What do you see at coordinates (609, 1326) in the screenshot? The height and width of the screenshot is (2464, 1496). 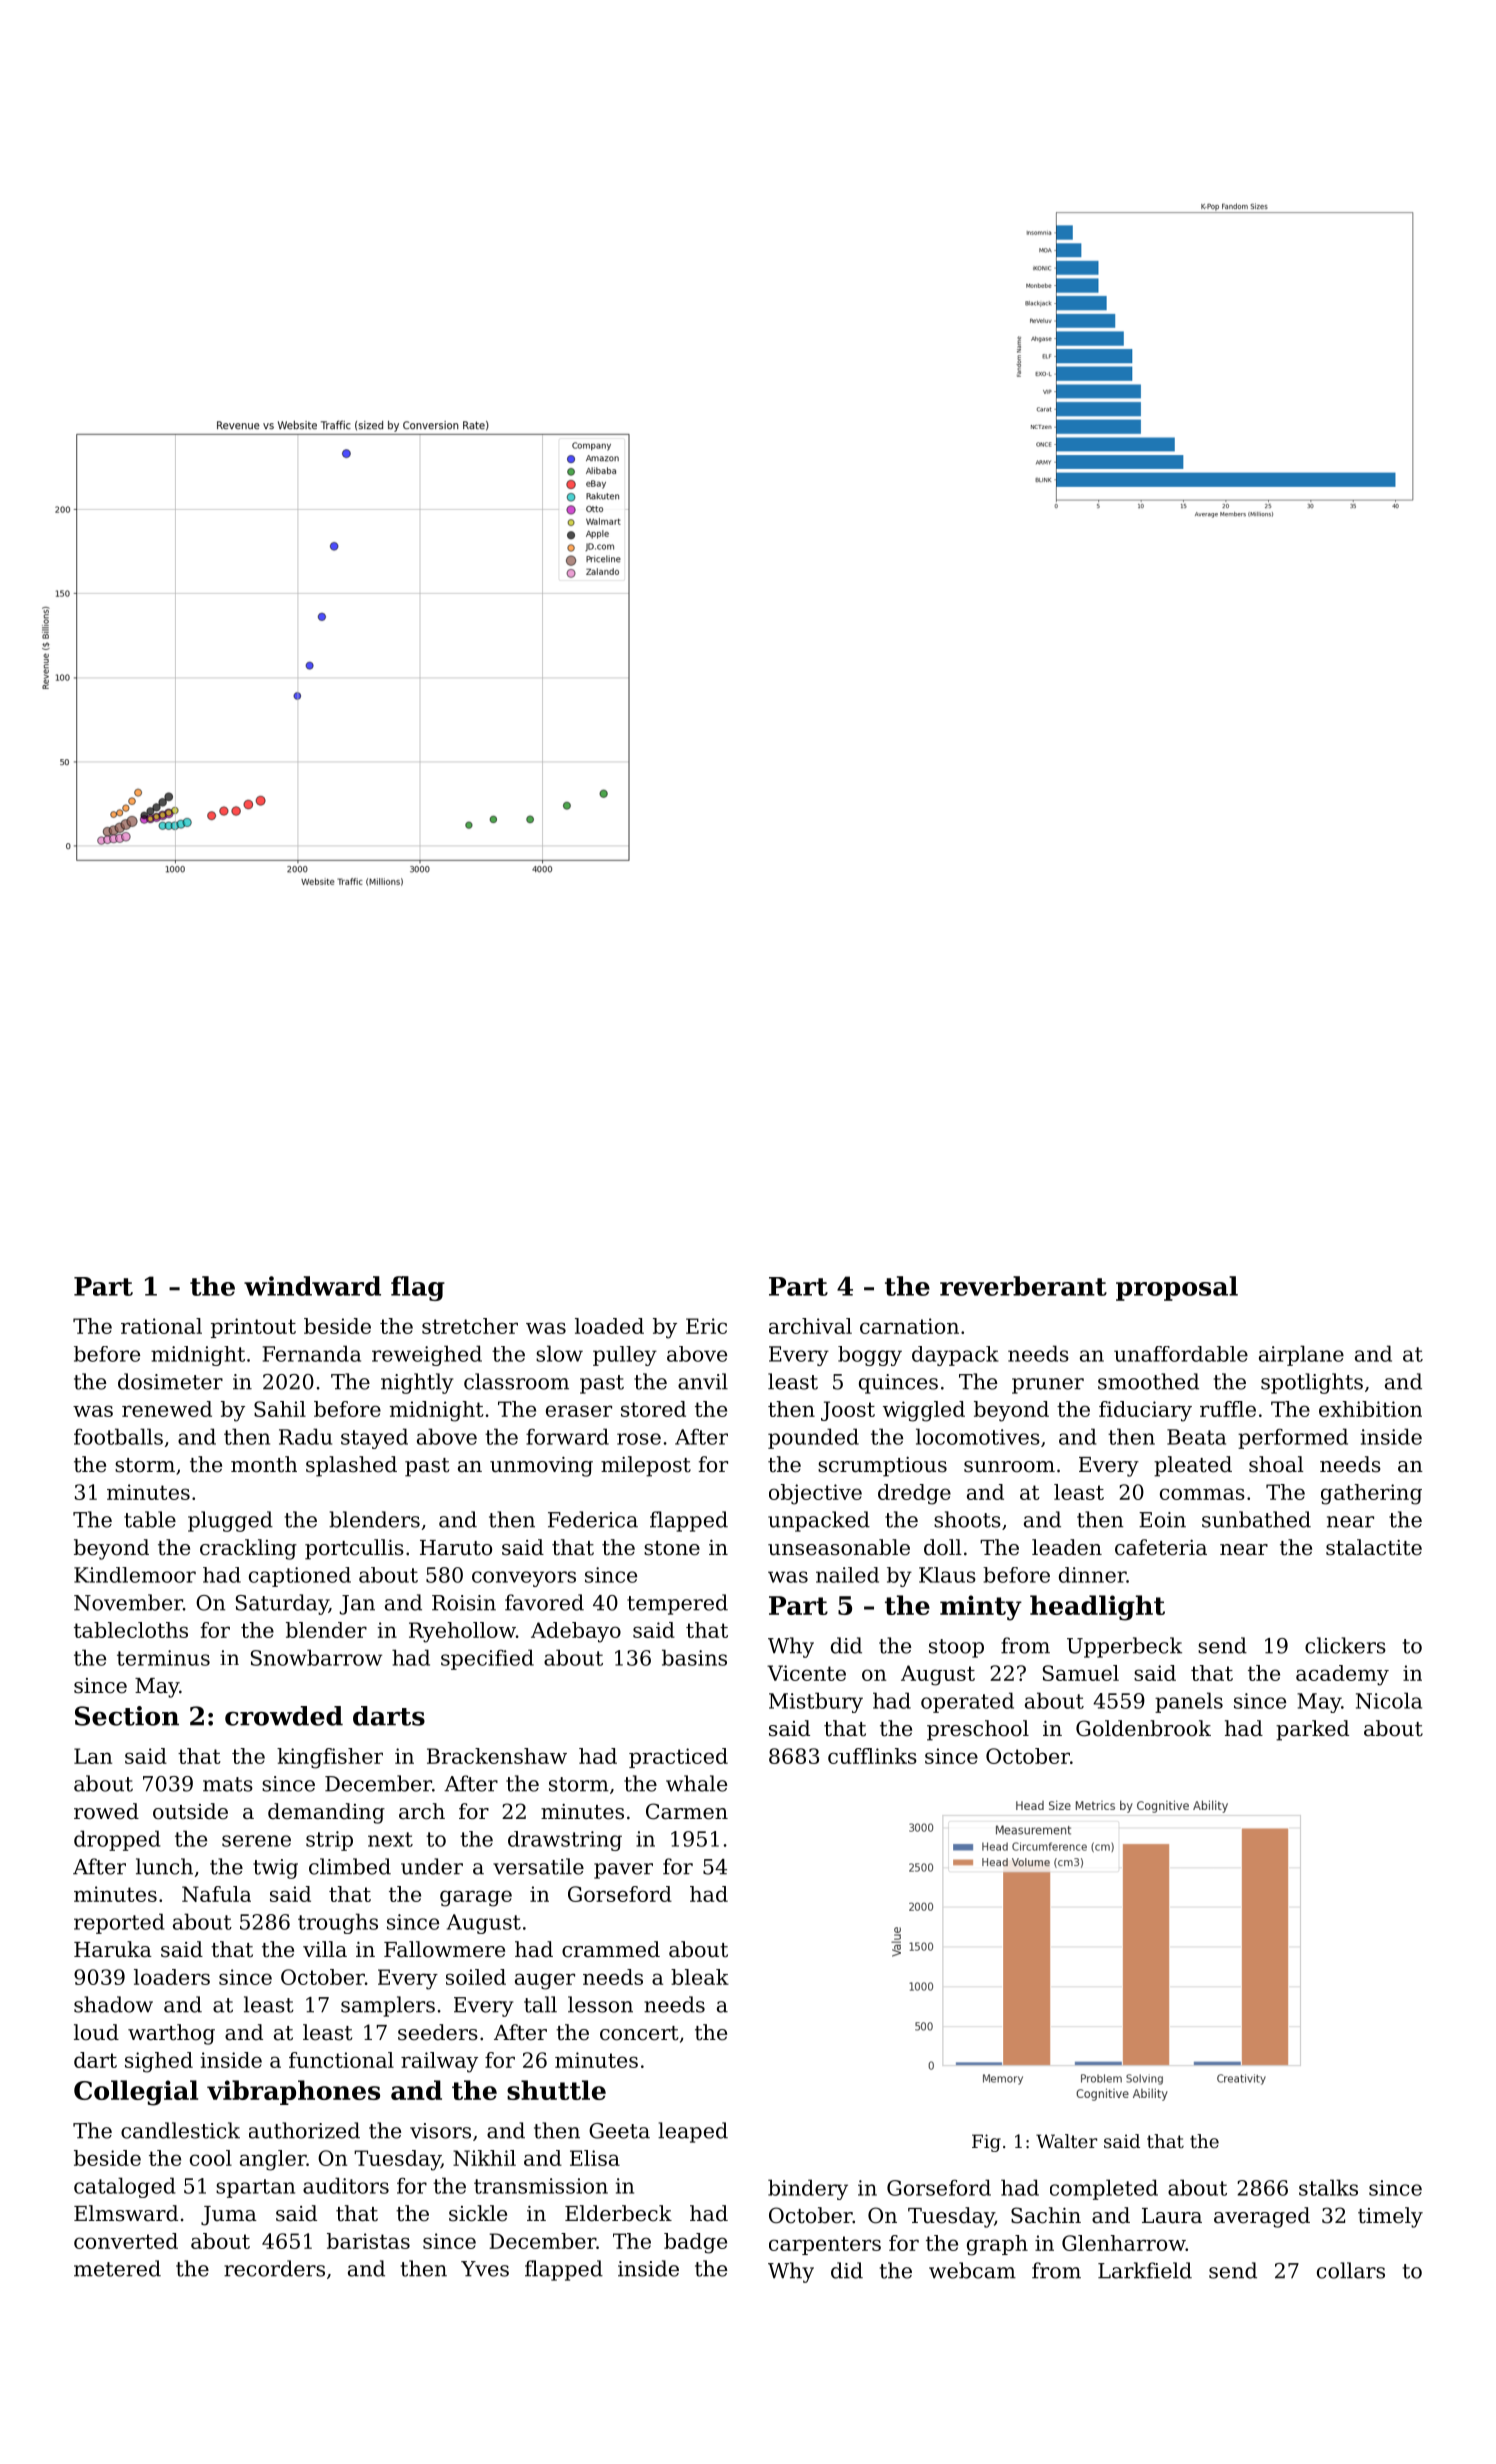 I see `loaded` at bounding box center [609, 1326].
